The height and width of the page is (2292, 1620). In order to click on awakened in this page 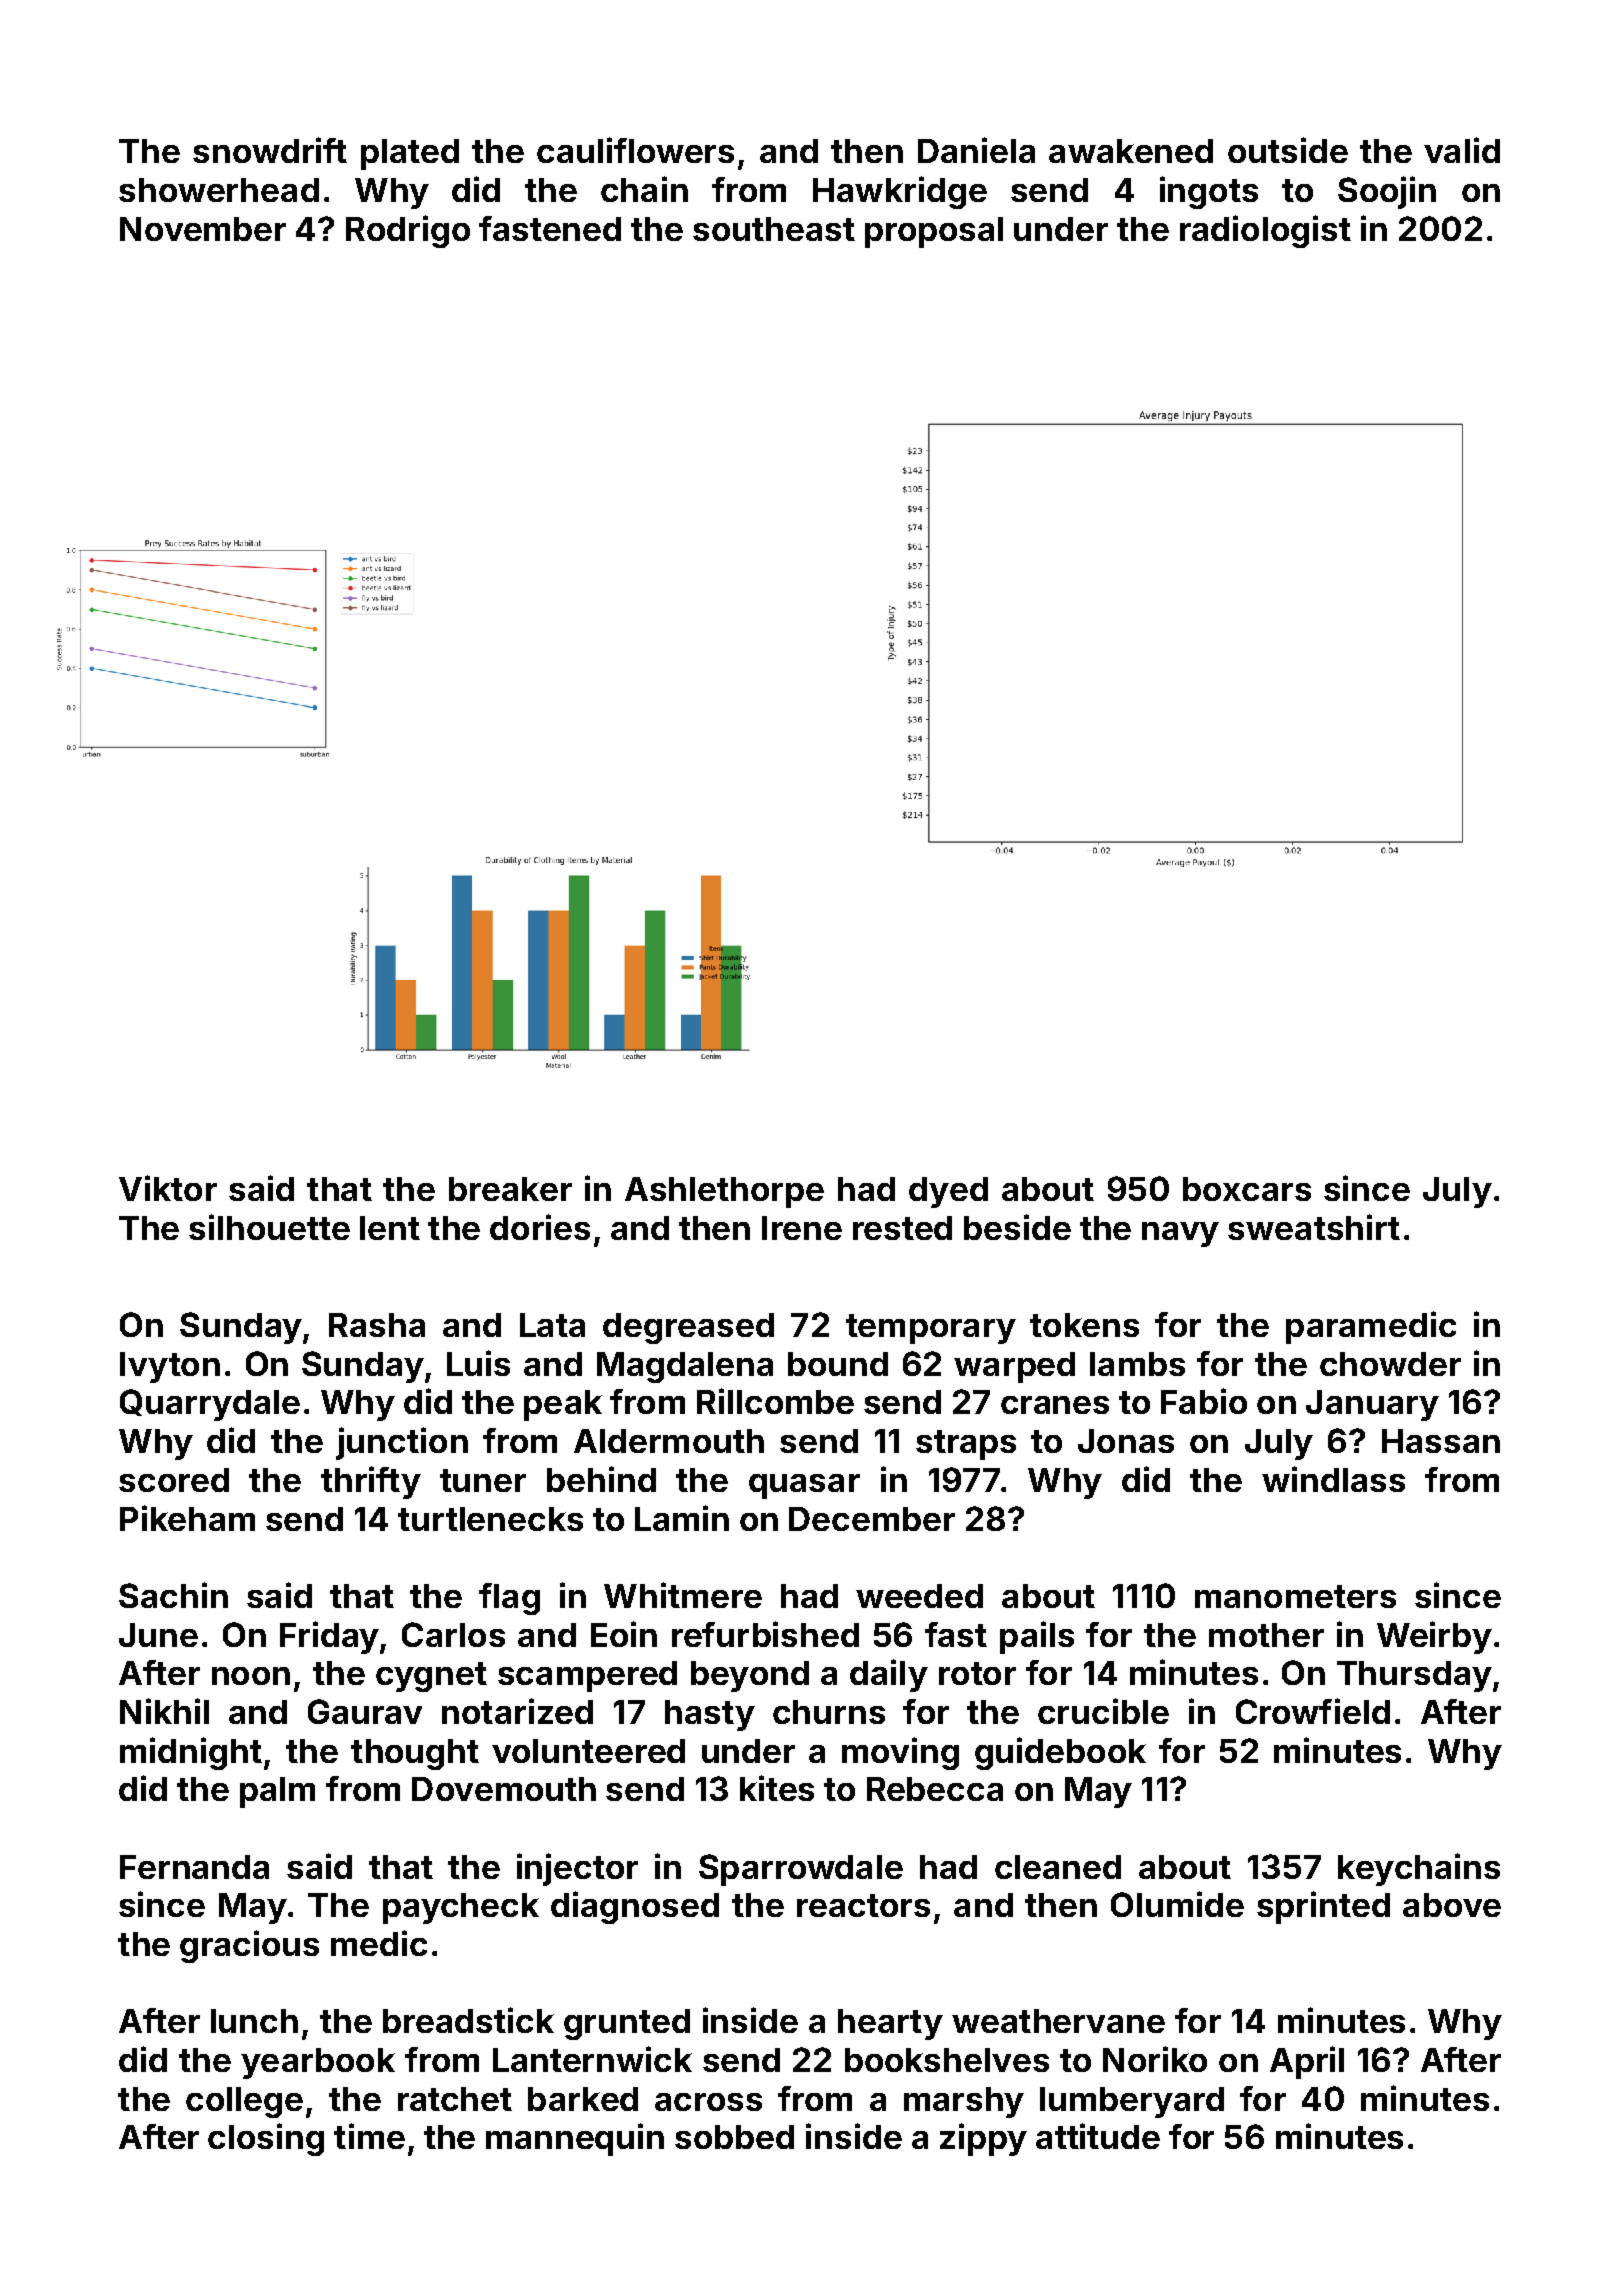, I will do `click(1131, 151)`.
